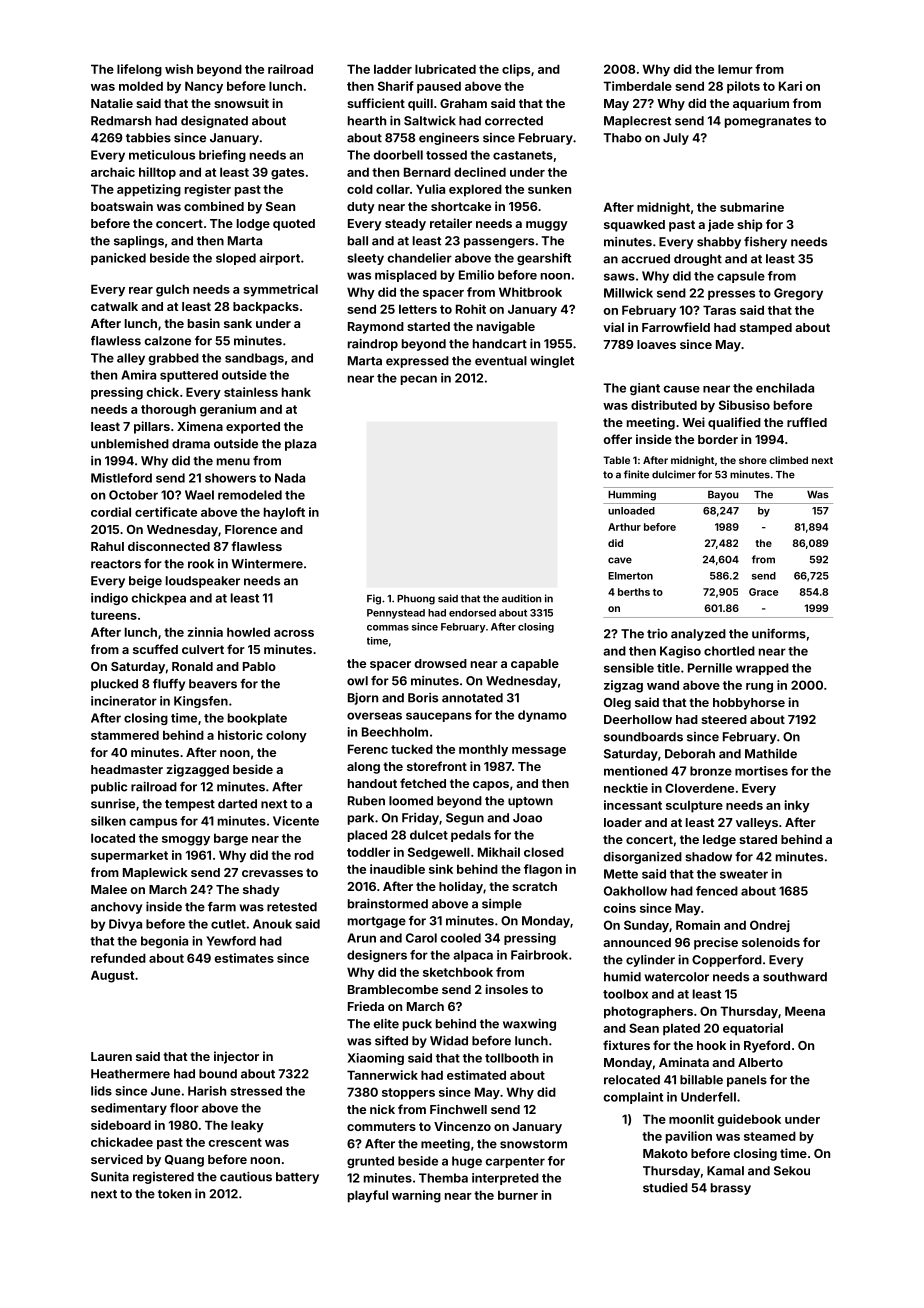 The height and width of the page is (1308, 924). Describe the element at coordinates (616, 460) in the page. I see `Table` at that location.
